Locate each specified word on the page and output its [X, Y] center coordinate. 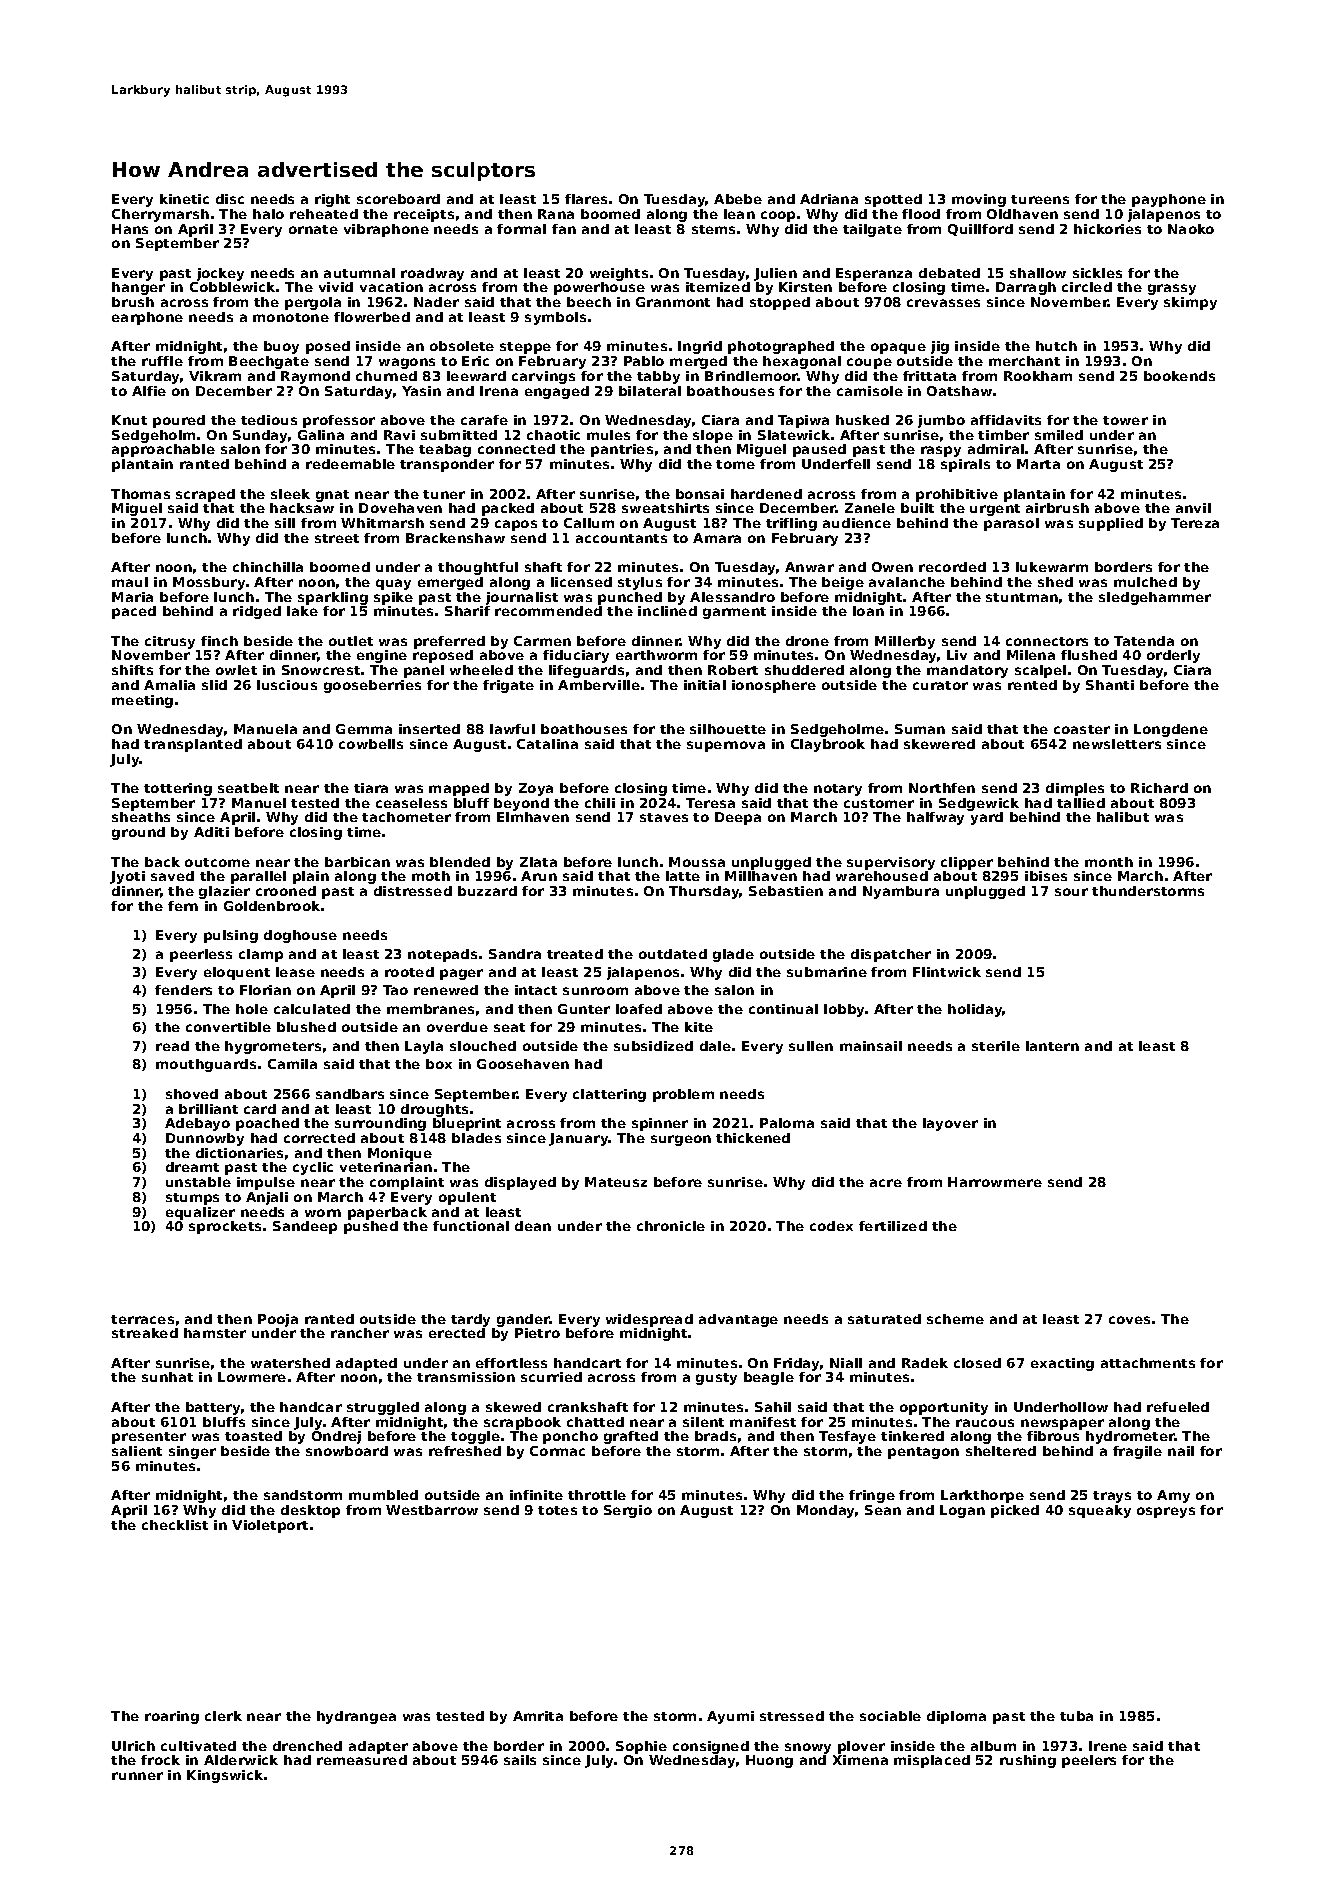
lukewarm [1052, 567]
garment [734, 613]
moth [431, 876]
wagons [407, 363]
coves [1129, 1320]
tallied [1081, 803]
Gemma [364, 729]
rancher [360, 1333]
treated [575, 954]
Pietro [537, 1333]
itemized [718, 287]
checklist [175, 1525]
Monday [825, 1511]
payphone [1169, 200]
